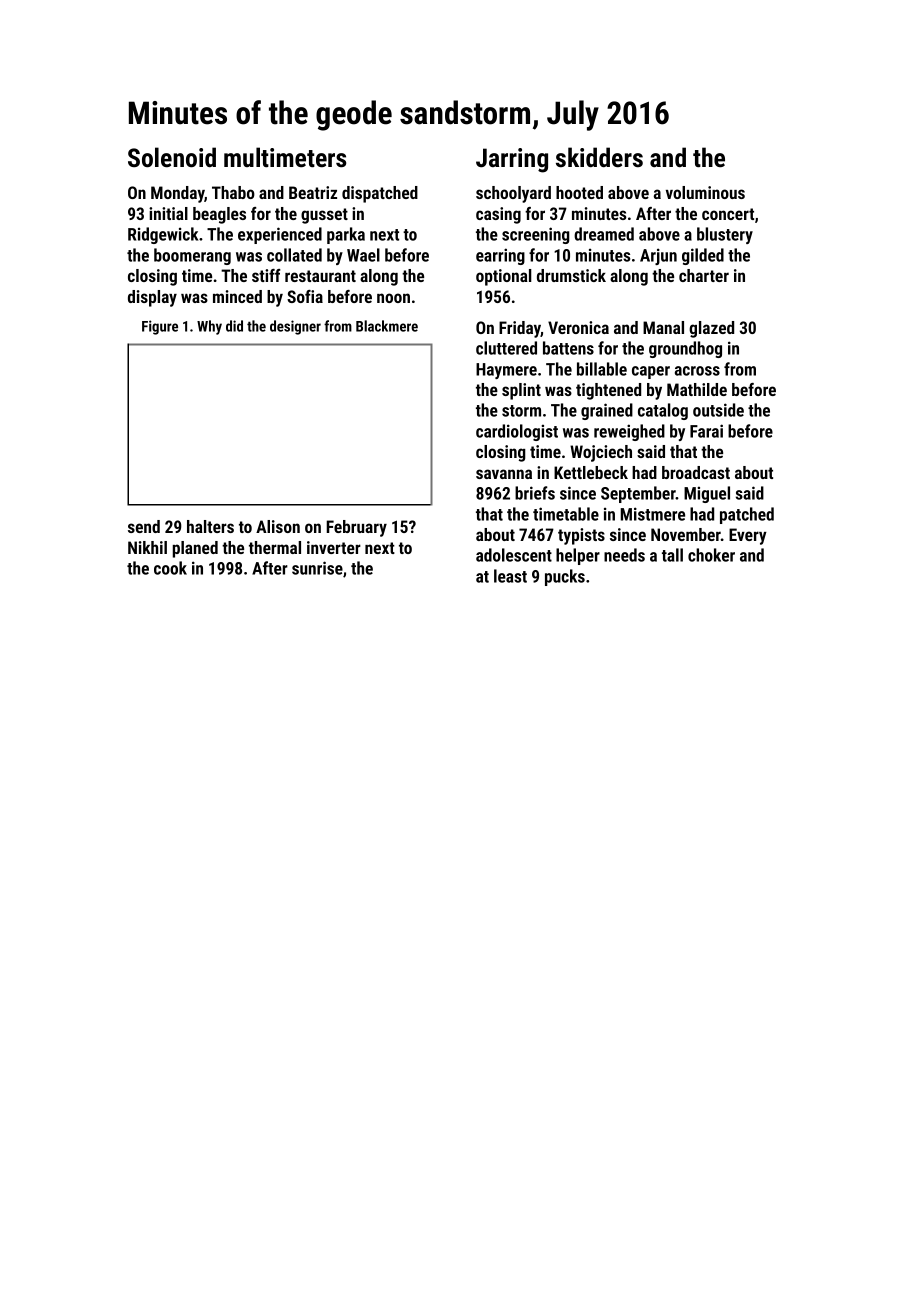 This screenshot has height=1316, width=908. What do you see at coordinates (170, 568) in the screenshot?
I see `cook` at bounding box center [170, 568].
